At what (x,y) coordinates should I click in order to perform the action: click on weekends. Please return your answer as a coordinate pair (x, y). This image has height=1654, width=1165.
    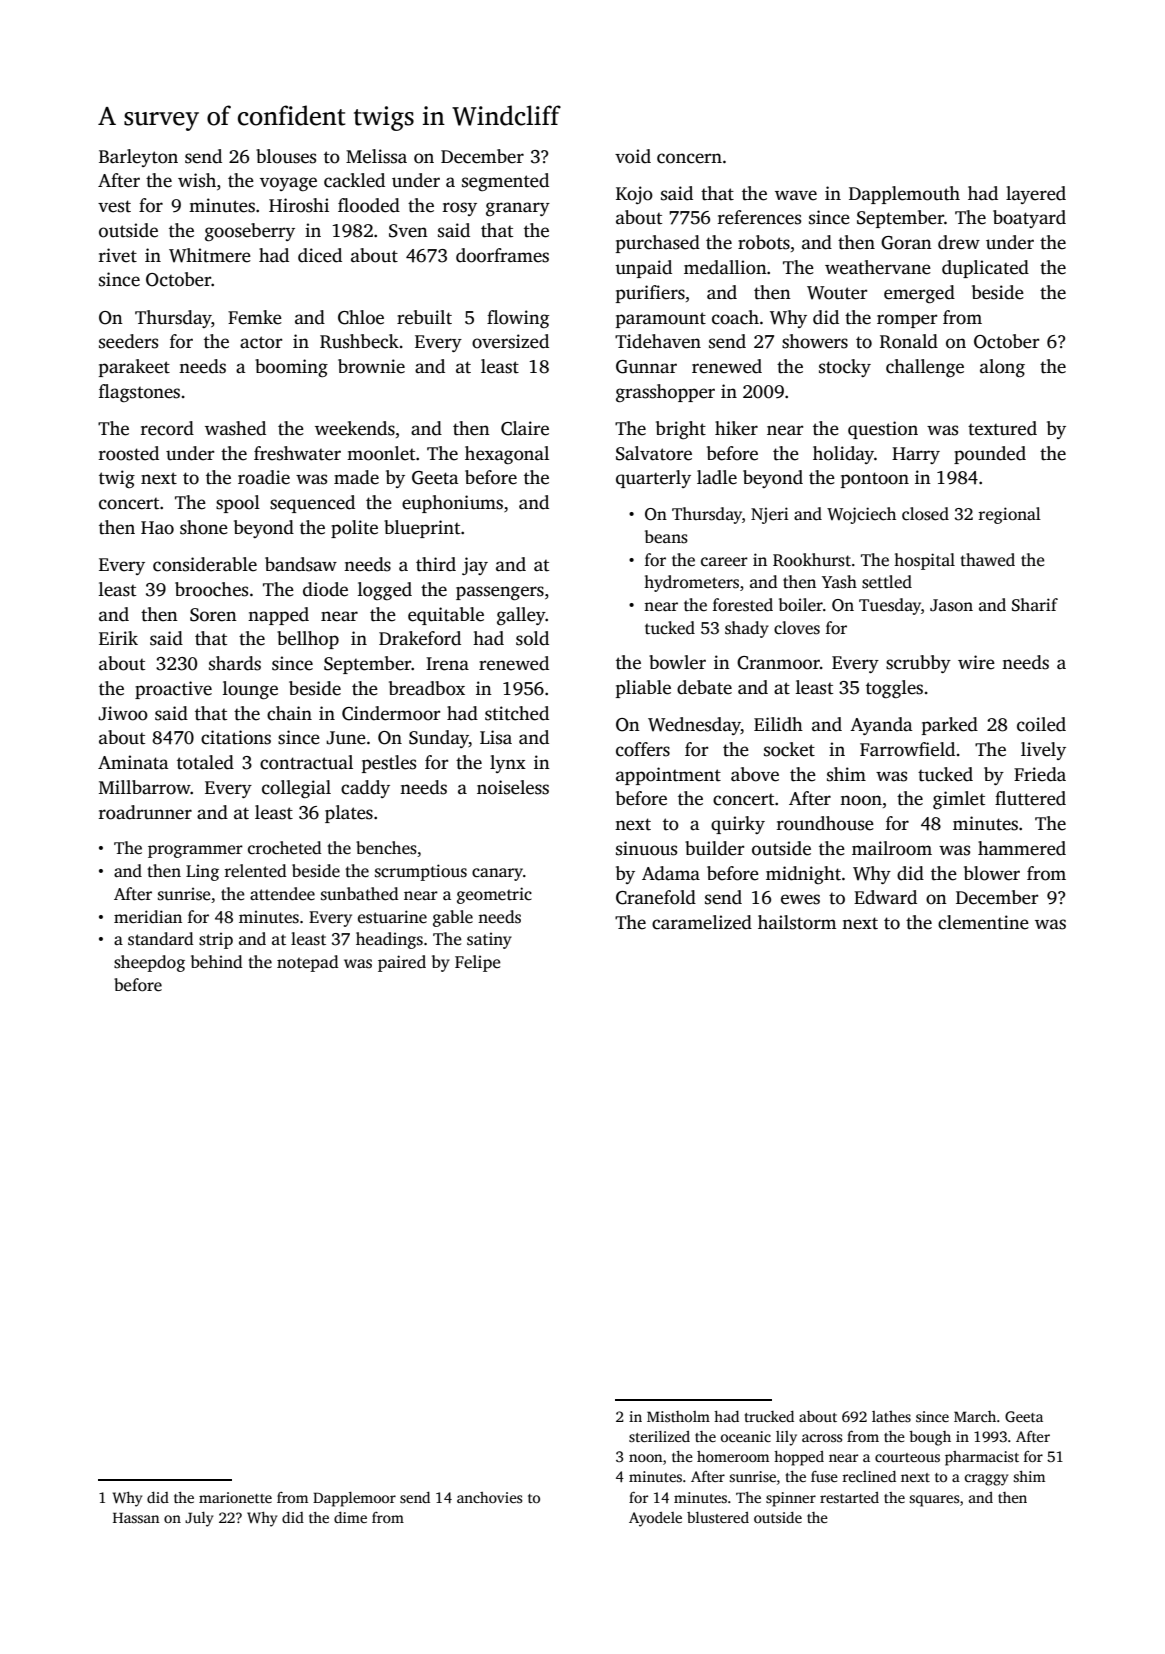
    Looking at the image, I should click on (355, 428).
